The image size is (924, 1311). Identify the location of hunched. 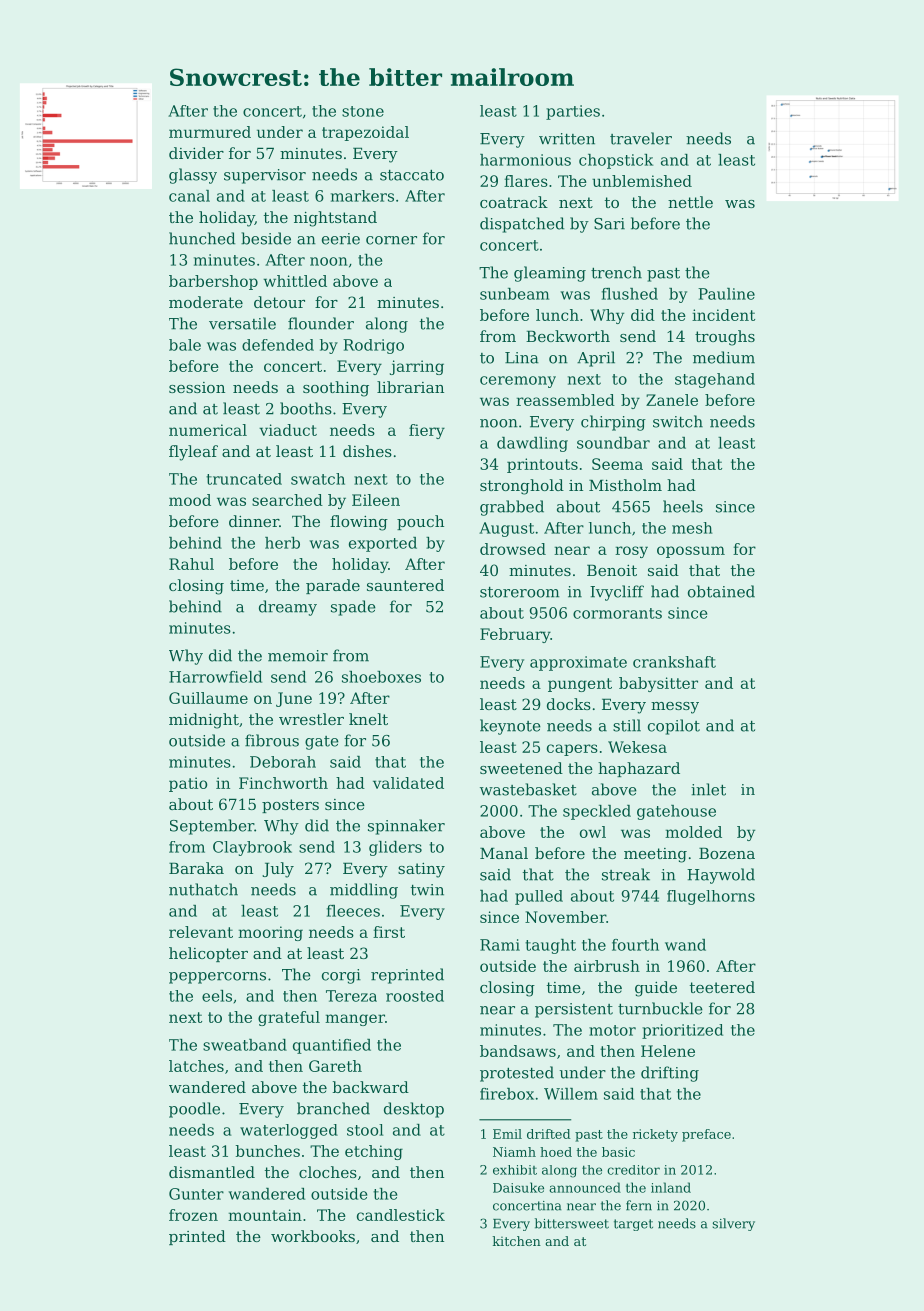
(202, 238).
